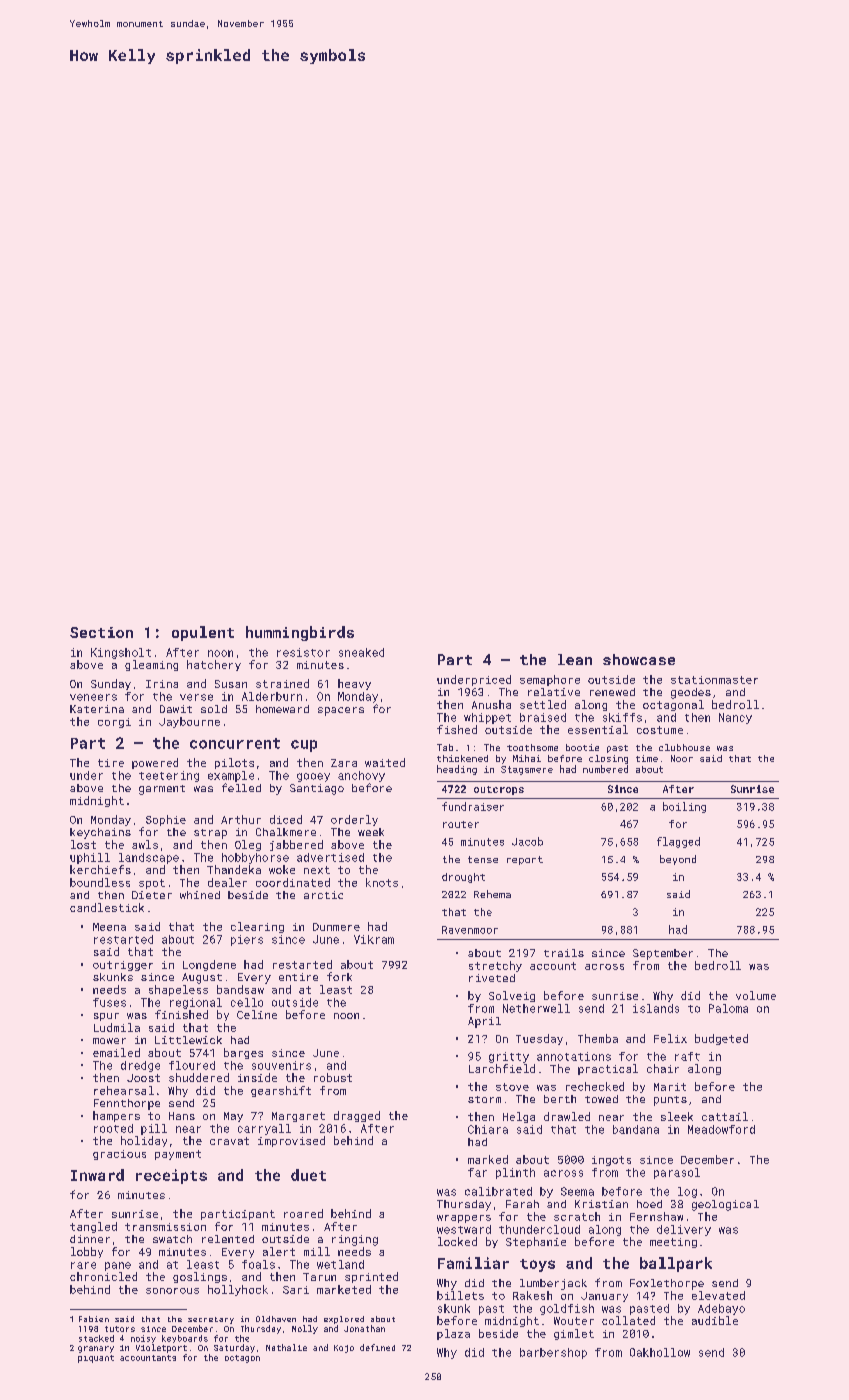 Image resolution: width=849 pixels, height=1400 pixels. I want to click on emailed, so click(116, 1052).
